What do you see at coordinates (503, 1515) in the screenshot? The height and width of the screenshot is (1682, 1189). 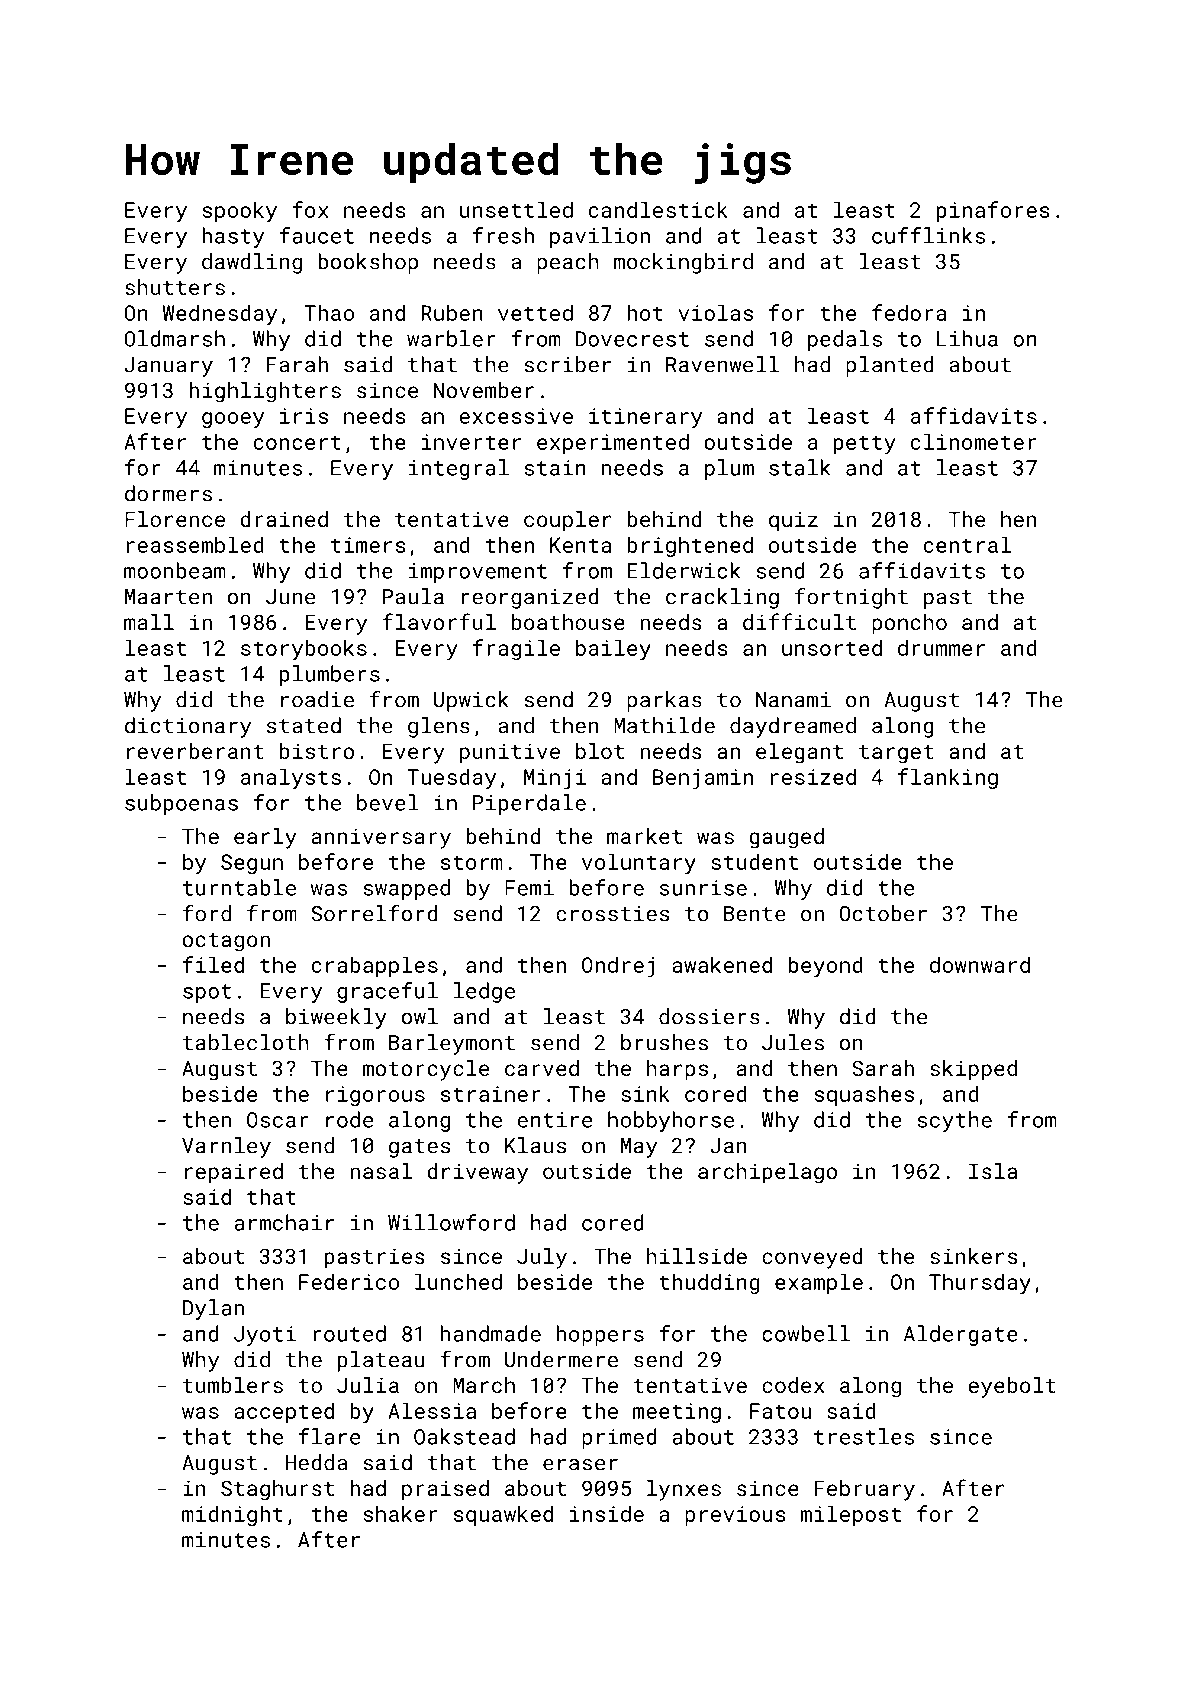 I see `squawked` at bounding box center [503, 1515].
